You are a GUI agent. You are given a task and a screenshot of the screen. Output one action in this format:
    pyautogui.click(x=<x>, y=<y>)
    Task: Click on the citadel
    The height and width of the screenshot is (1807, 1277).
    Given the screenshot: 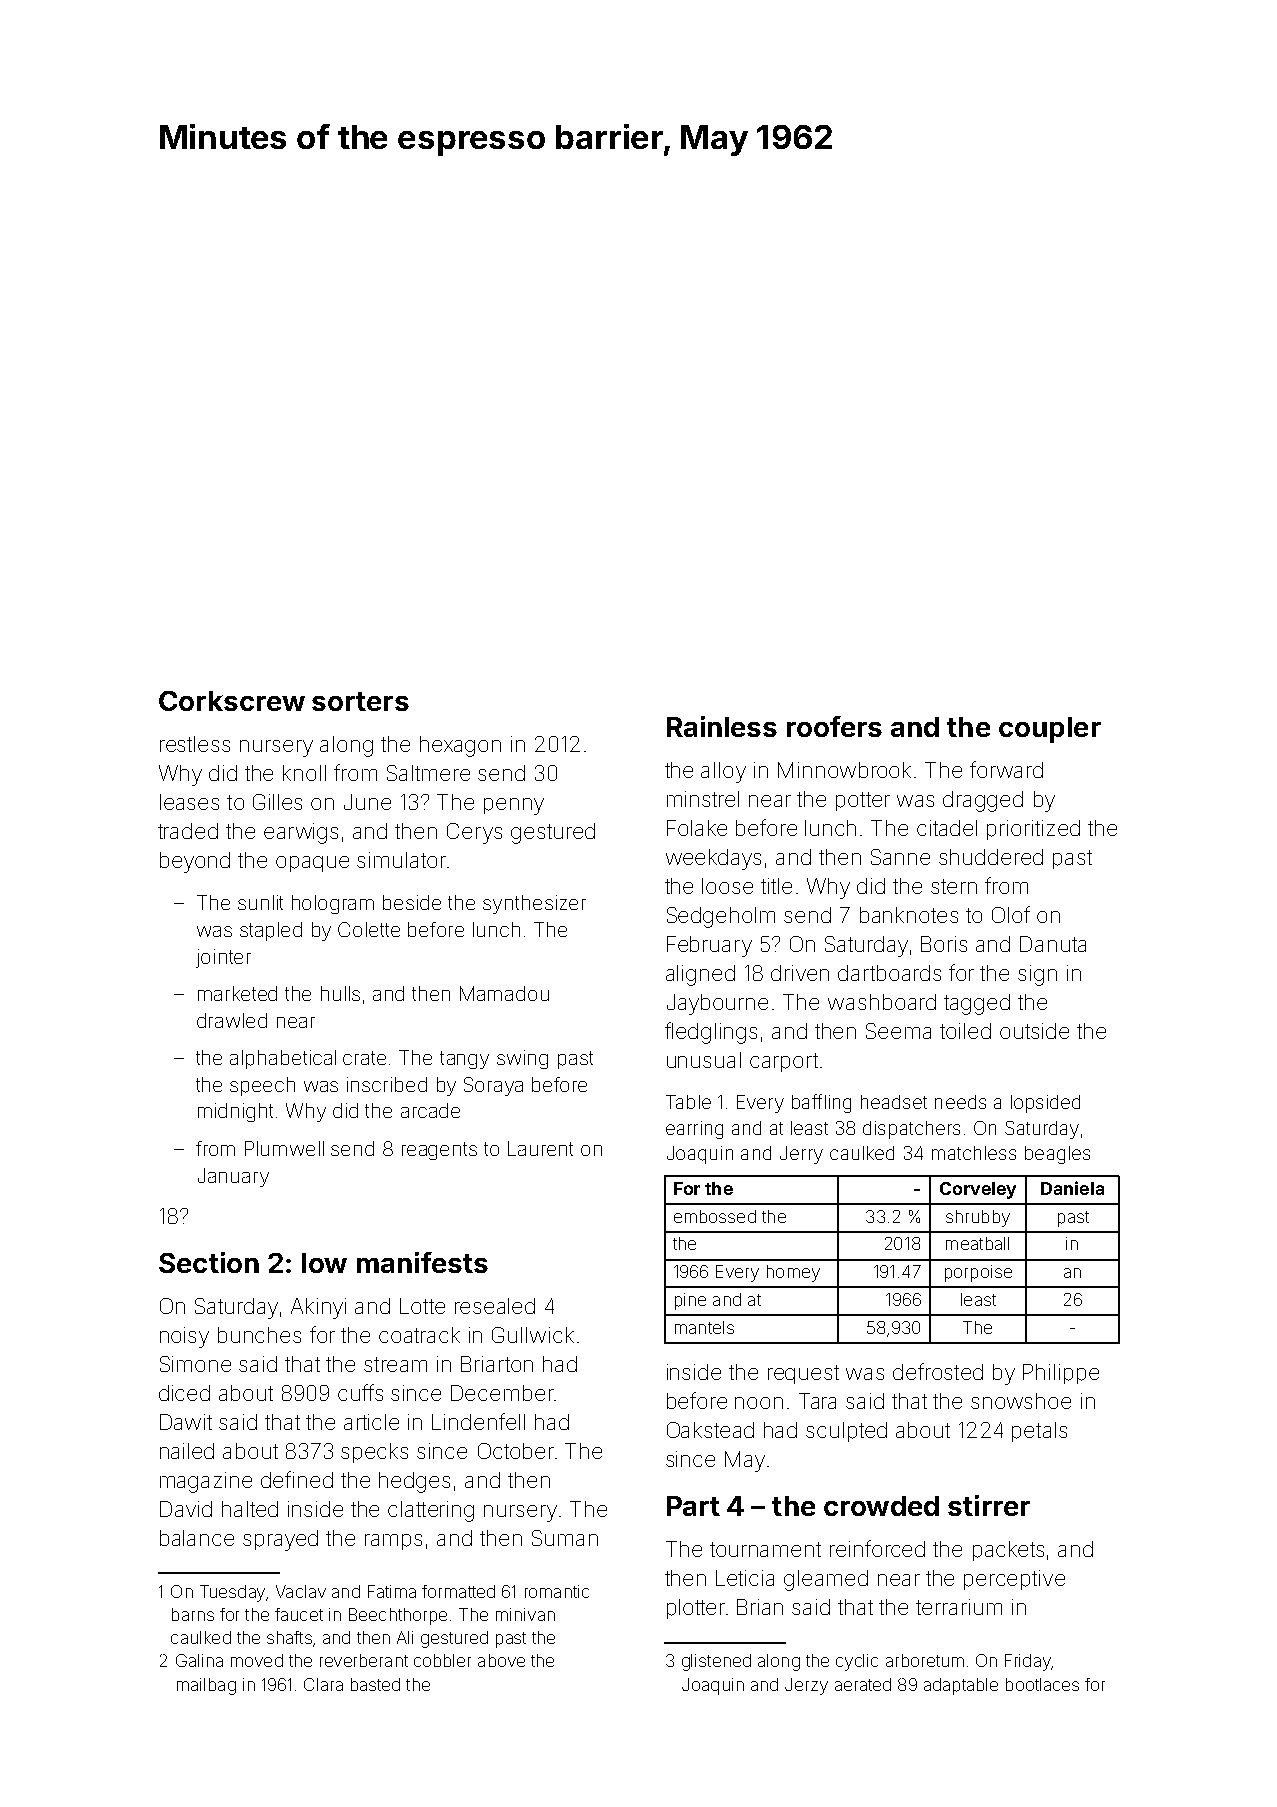 What is the action you would take?
    pyautogui.click(x=947, y=828)
